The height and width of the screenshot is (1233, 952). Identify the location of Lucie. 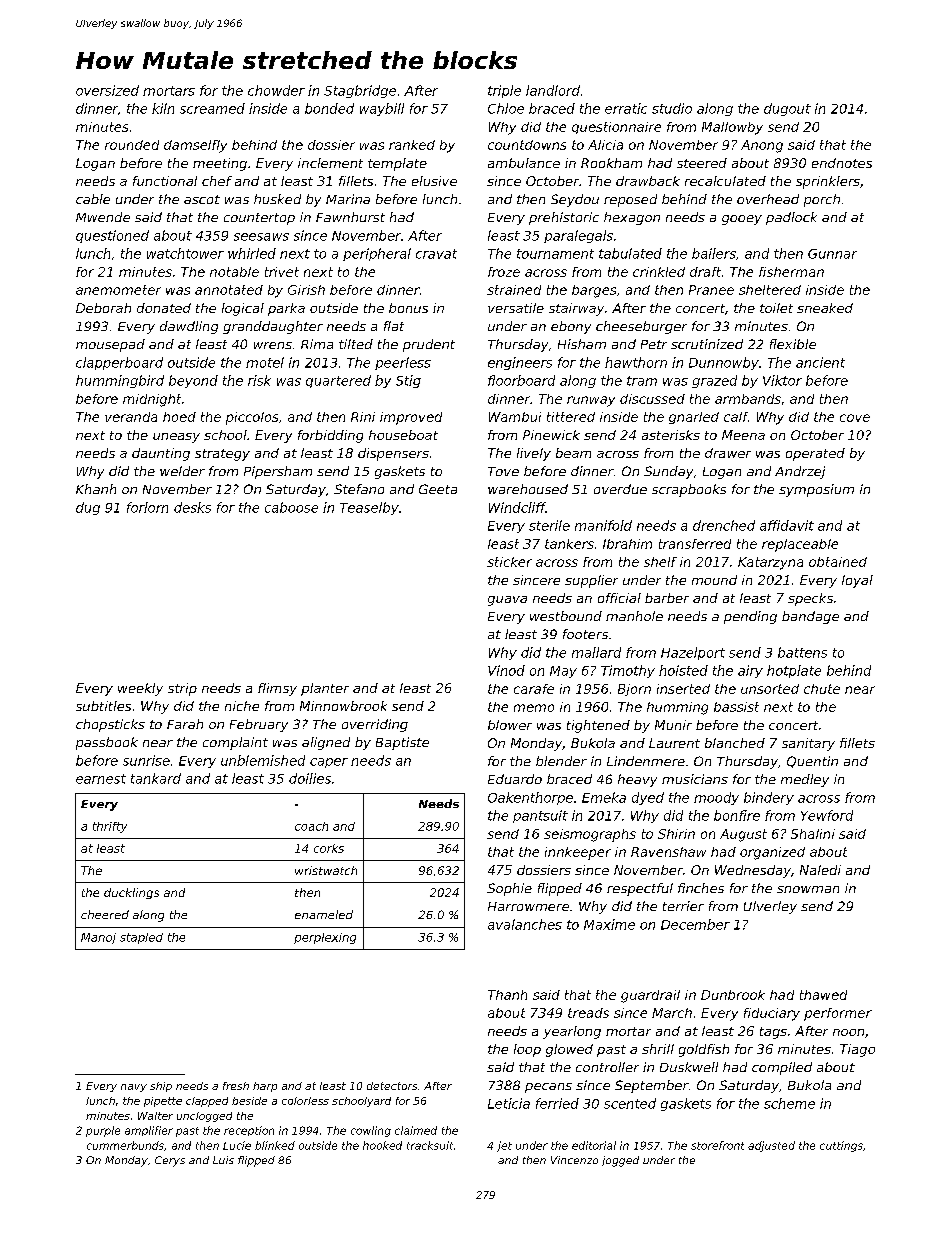
(237, 1145).
